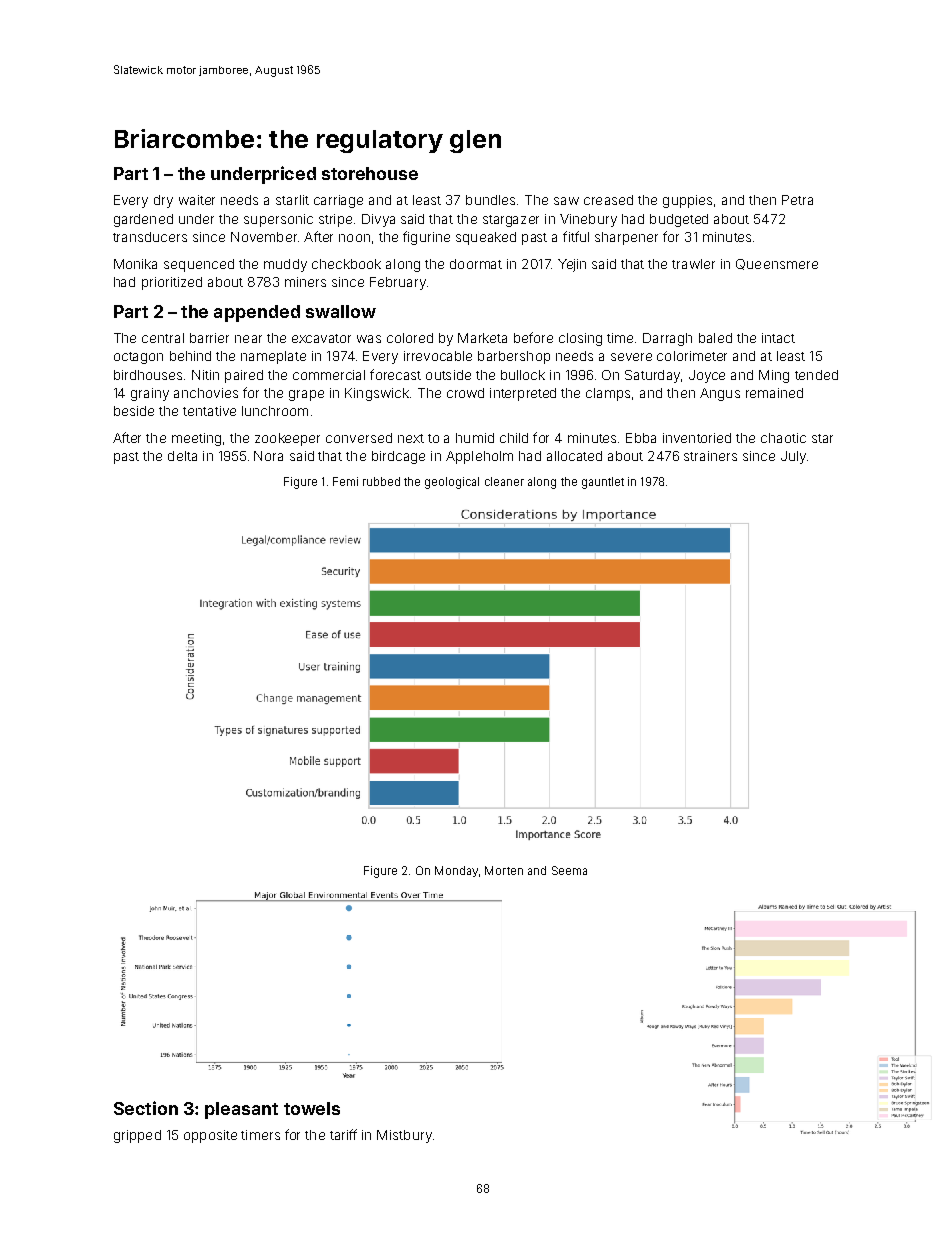 This image has height=1233, width=952. Describe the element at coordinates (404, 1136) in the image. I see `Mistbury` at that location.
